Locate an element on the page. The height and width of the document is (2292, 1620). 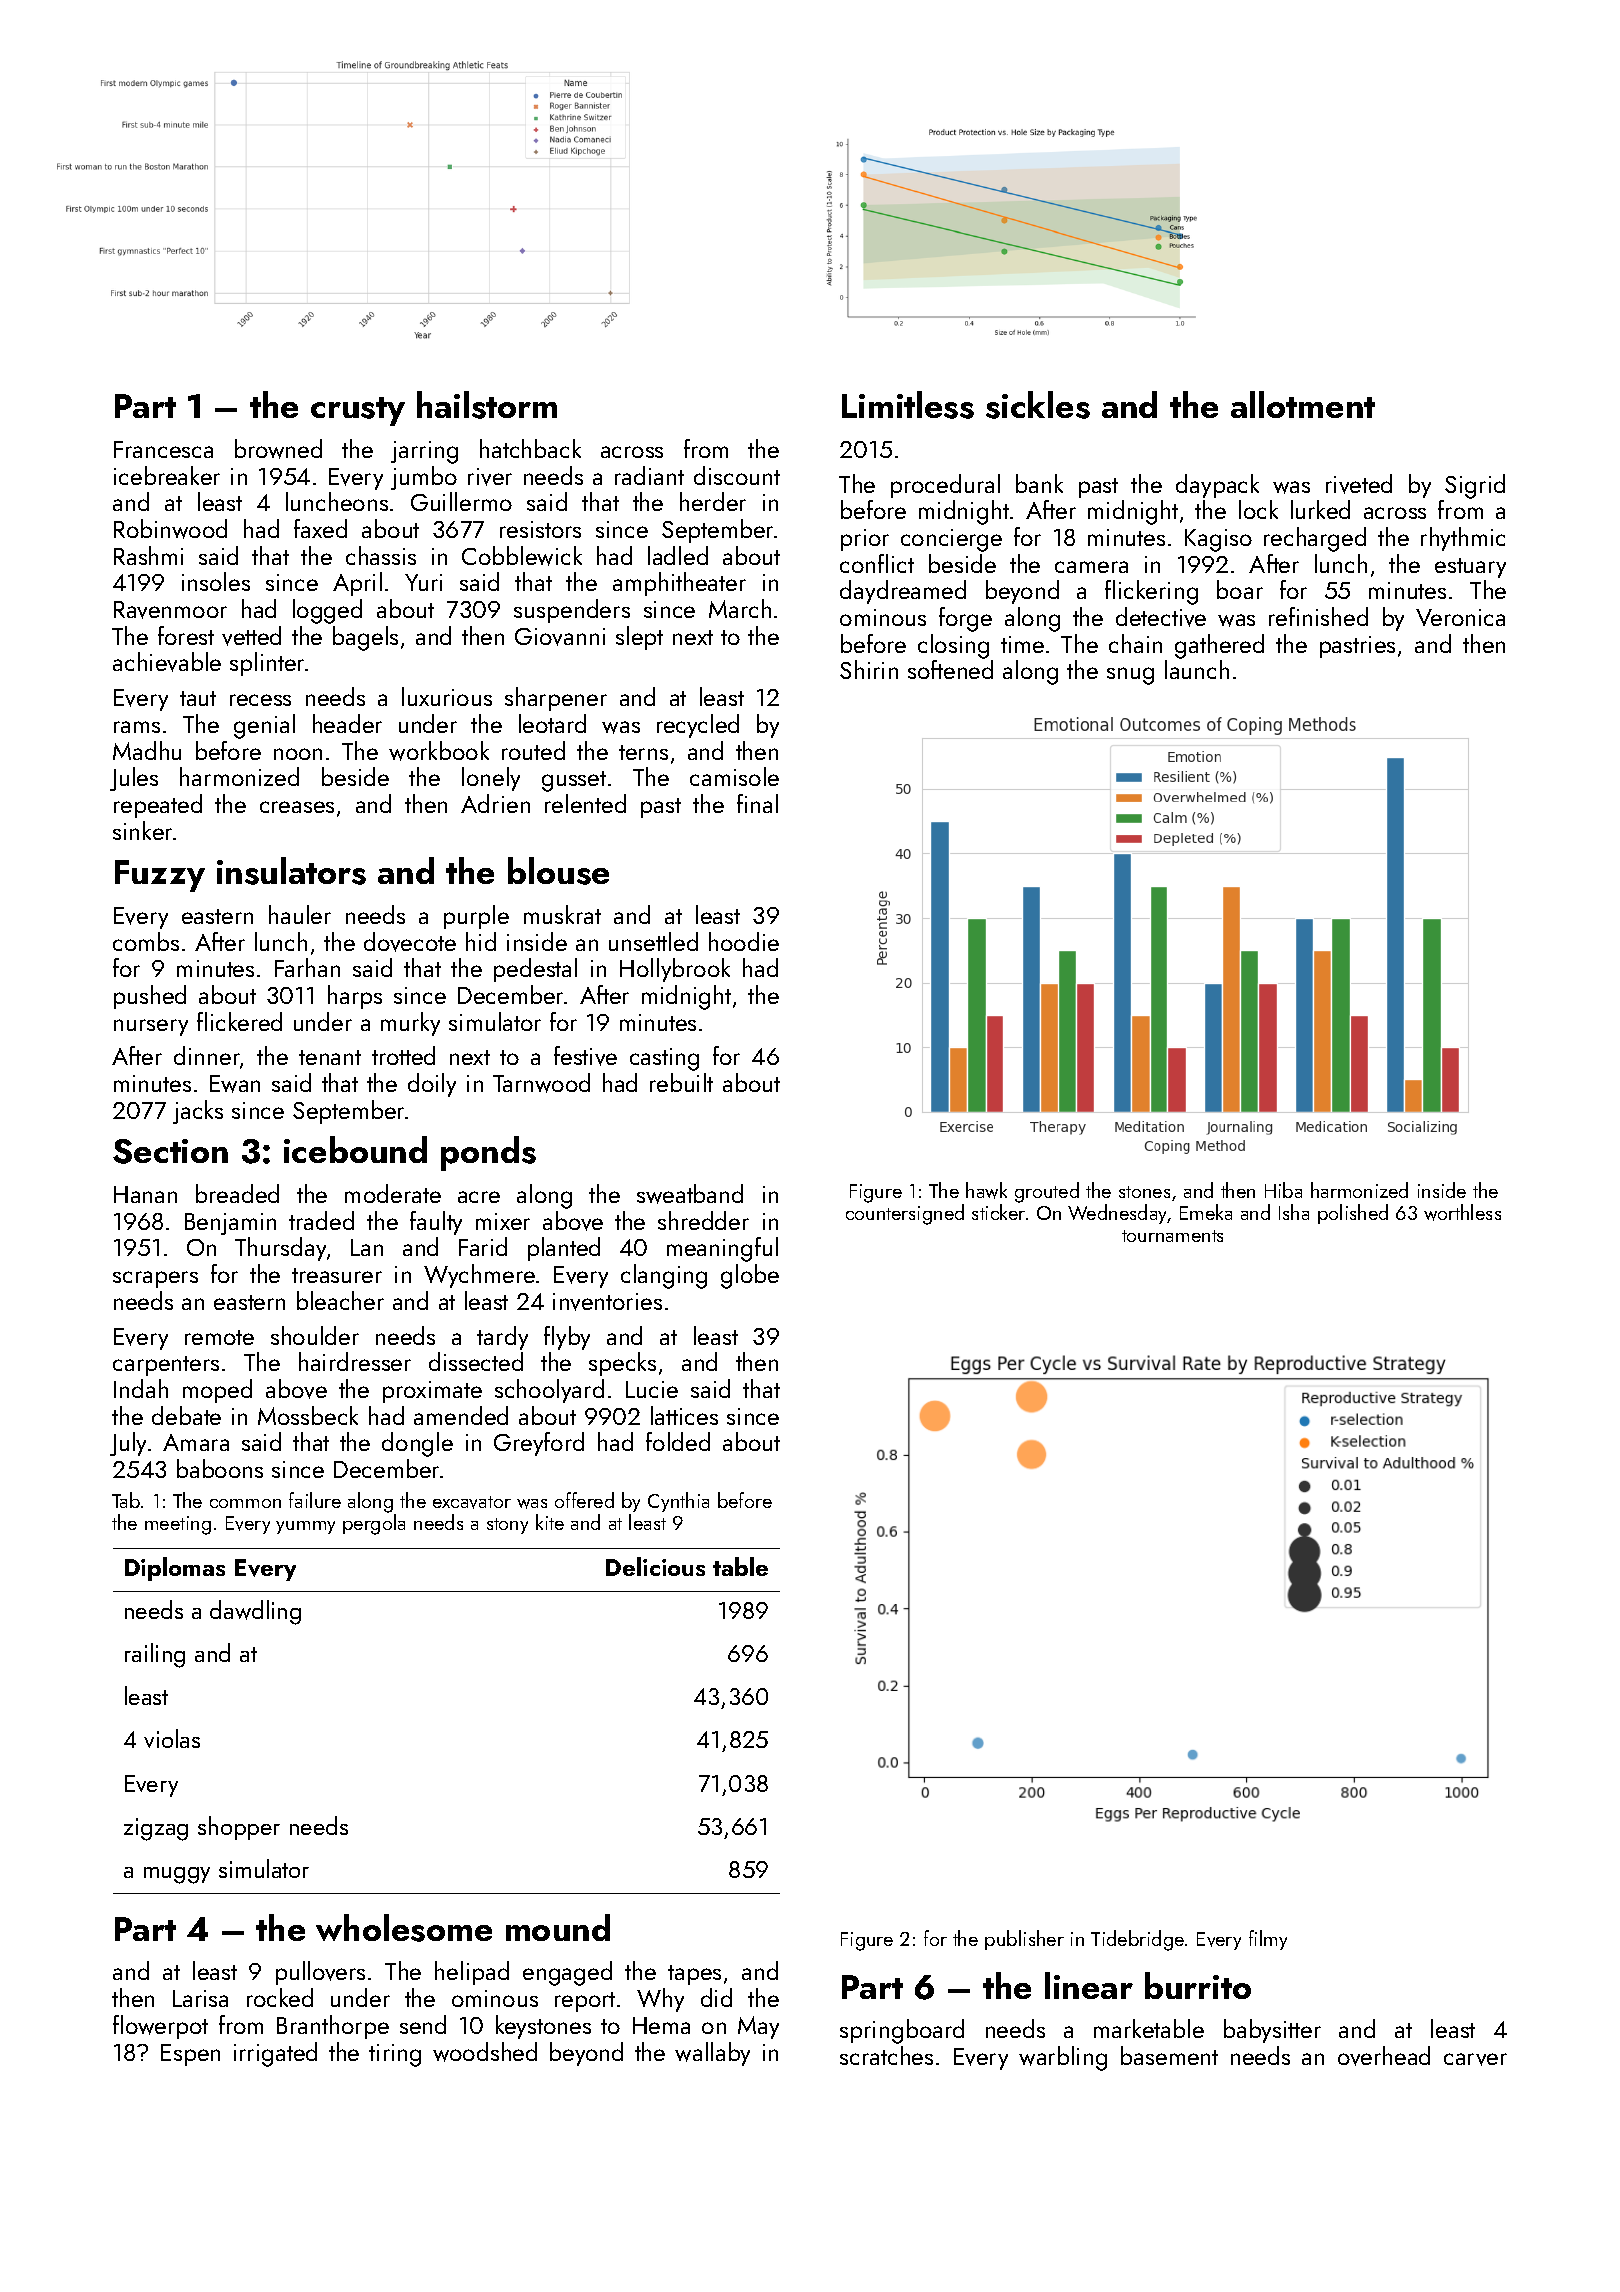
Section is located at coordinates (170, 1151).
